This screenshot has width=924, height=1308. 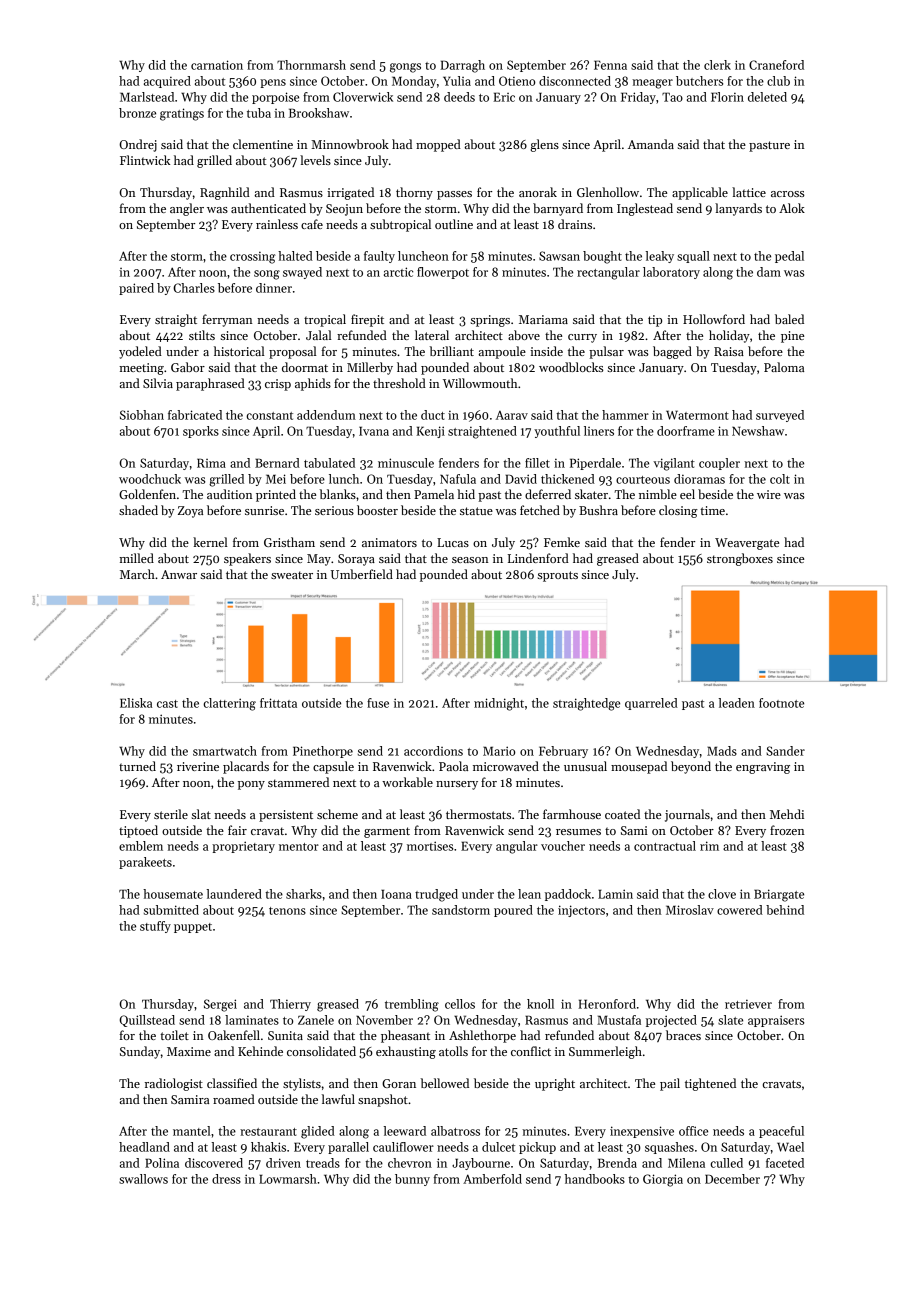 I want to click on Tao, so click(x=672, y=97).
